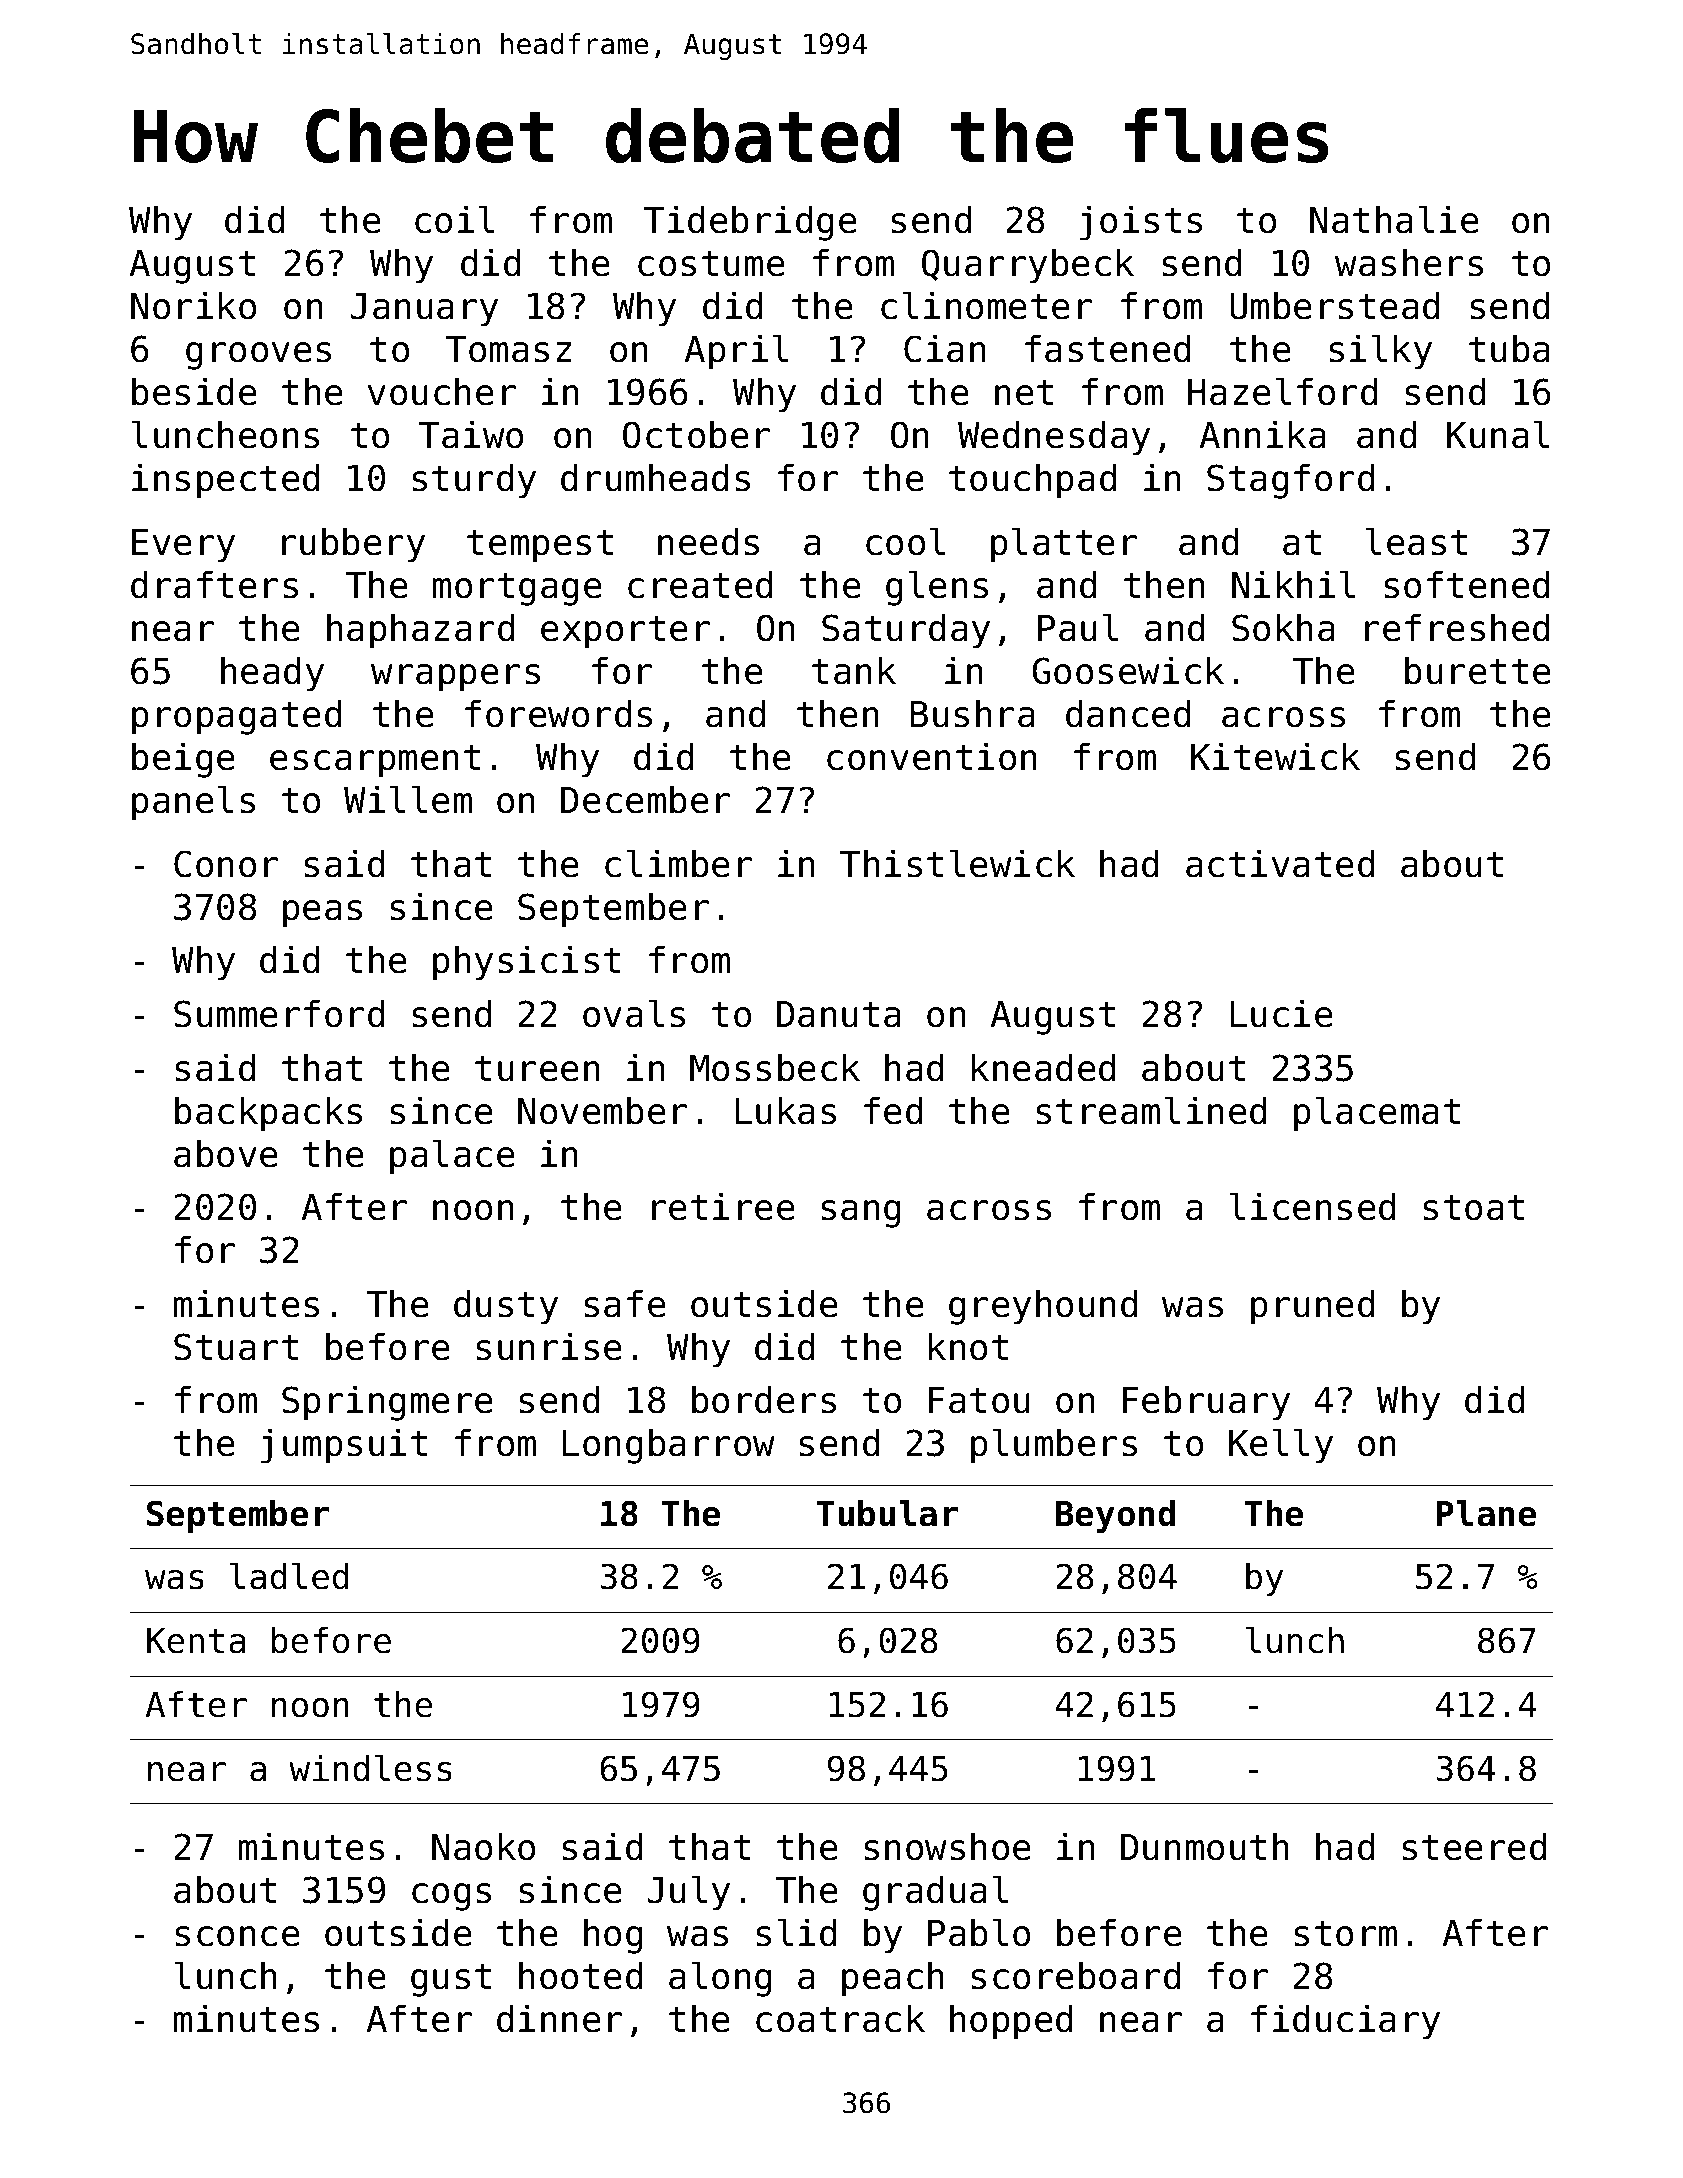  Describe the element at coordinates (454, 219) in the screenshot. I see `coil` at that location.
